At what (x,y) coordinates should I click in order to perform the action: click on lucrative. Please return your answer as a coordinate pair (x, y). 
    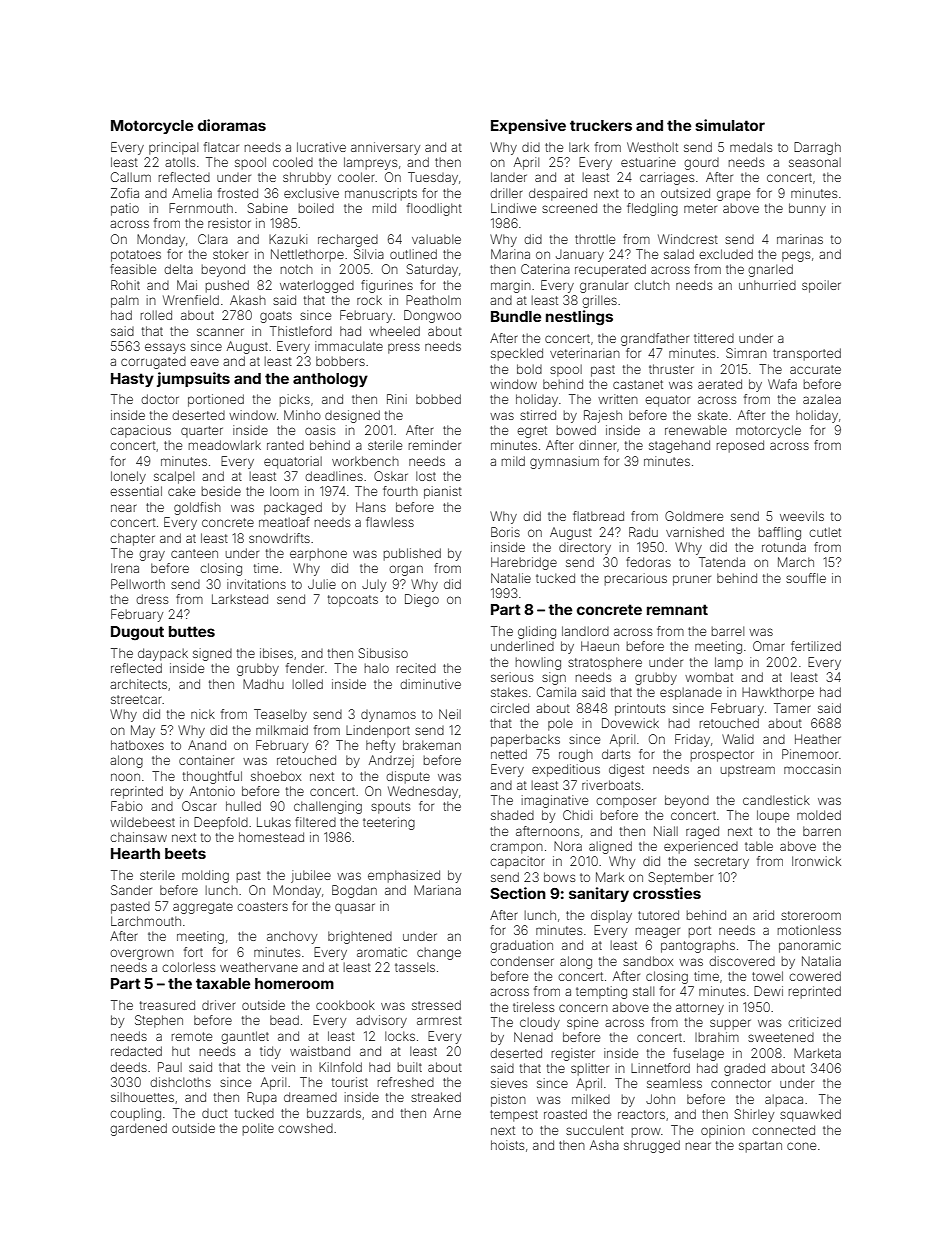
    Looking at the image, I should click on (321, 147).
